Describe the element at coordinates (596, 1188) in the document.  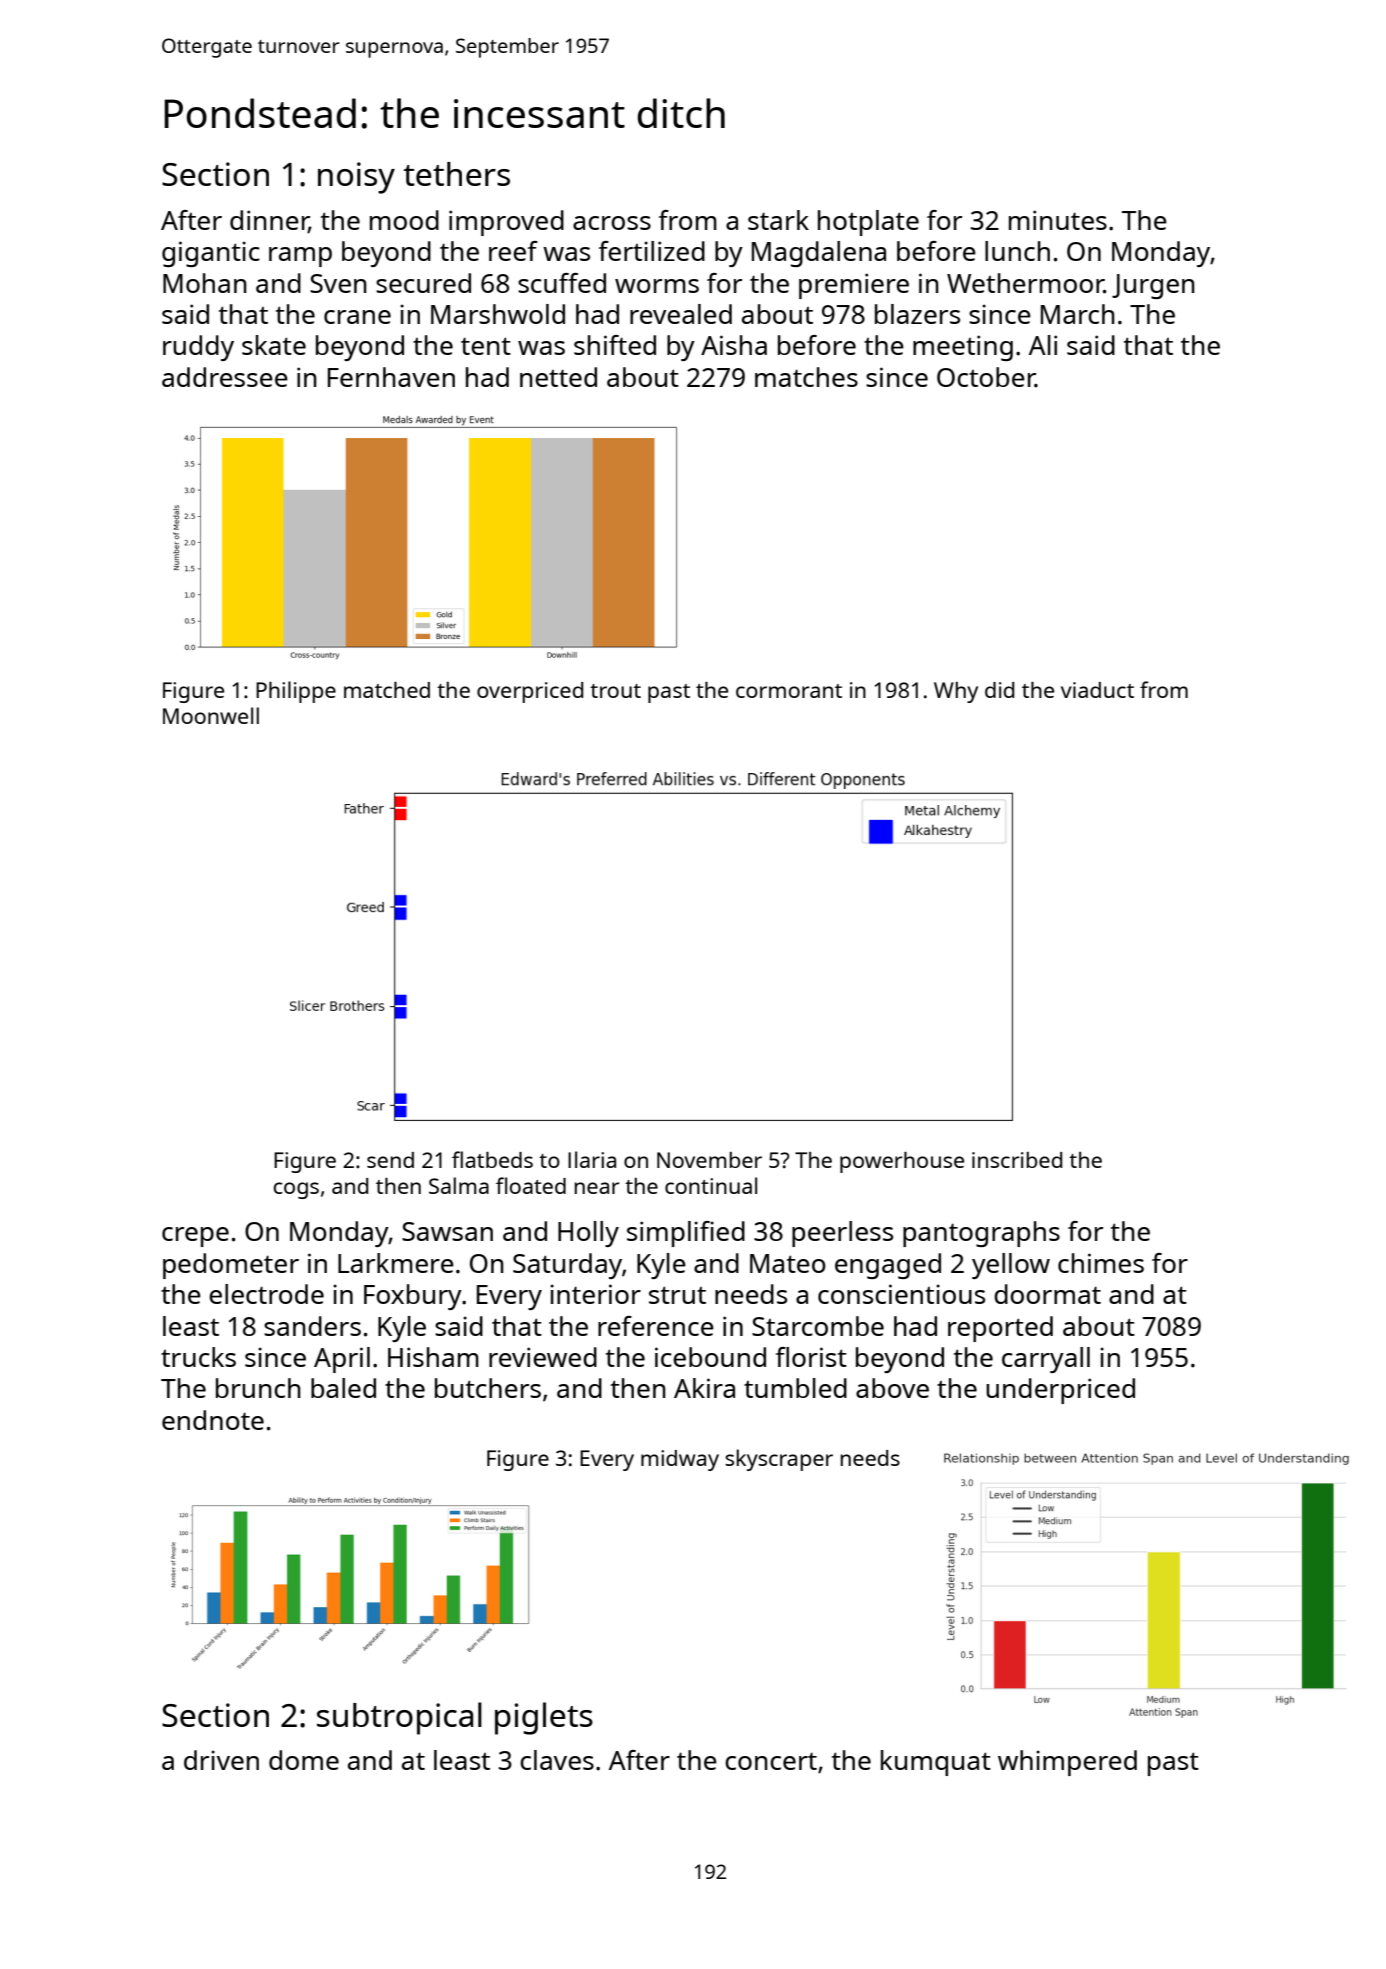
I see `near` at that location.
